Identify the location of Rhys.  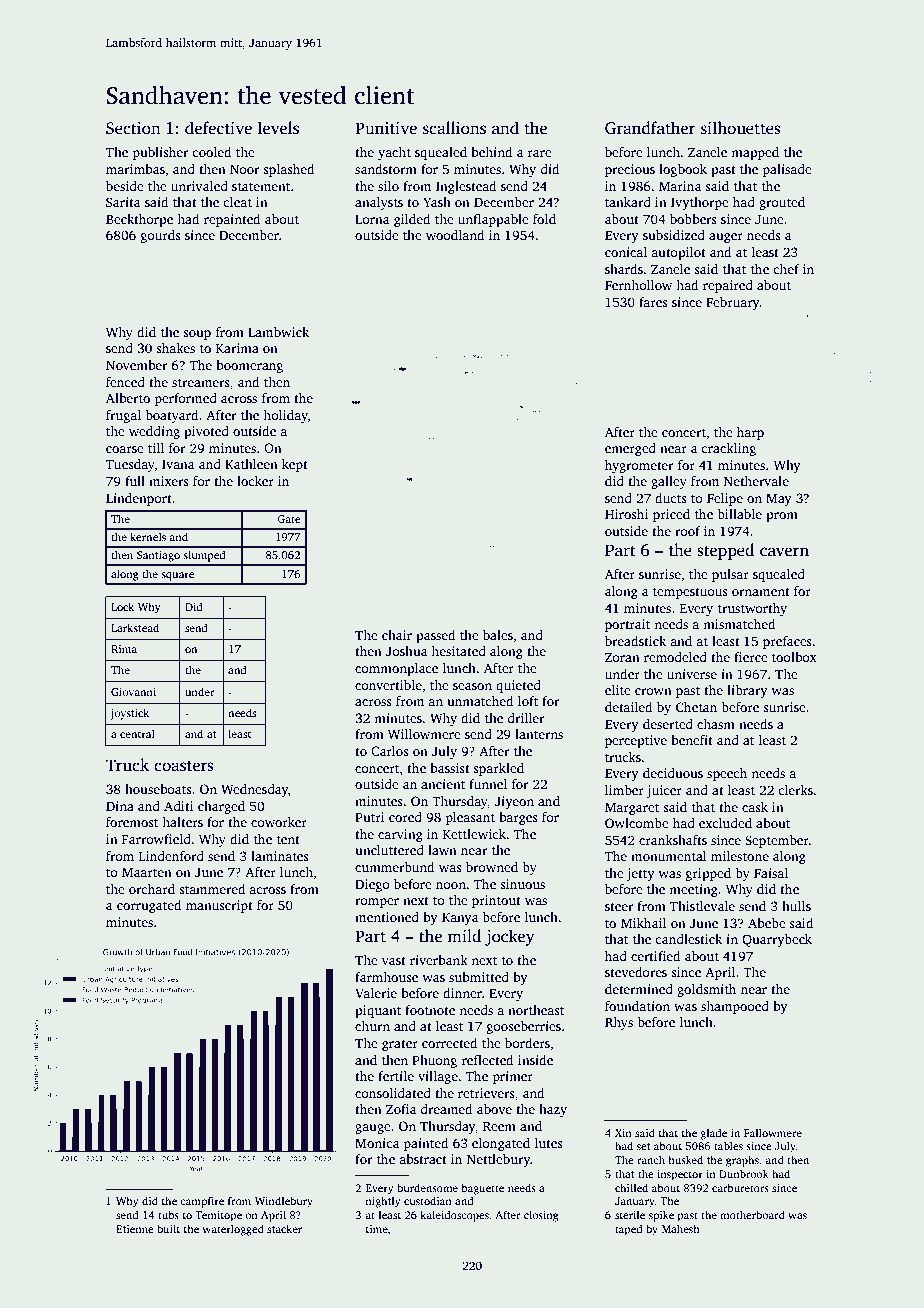
(619, 1023).
